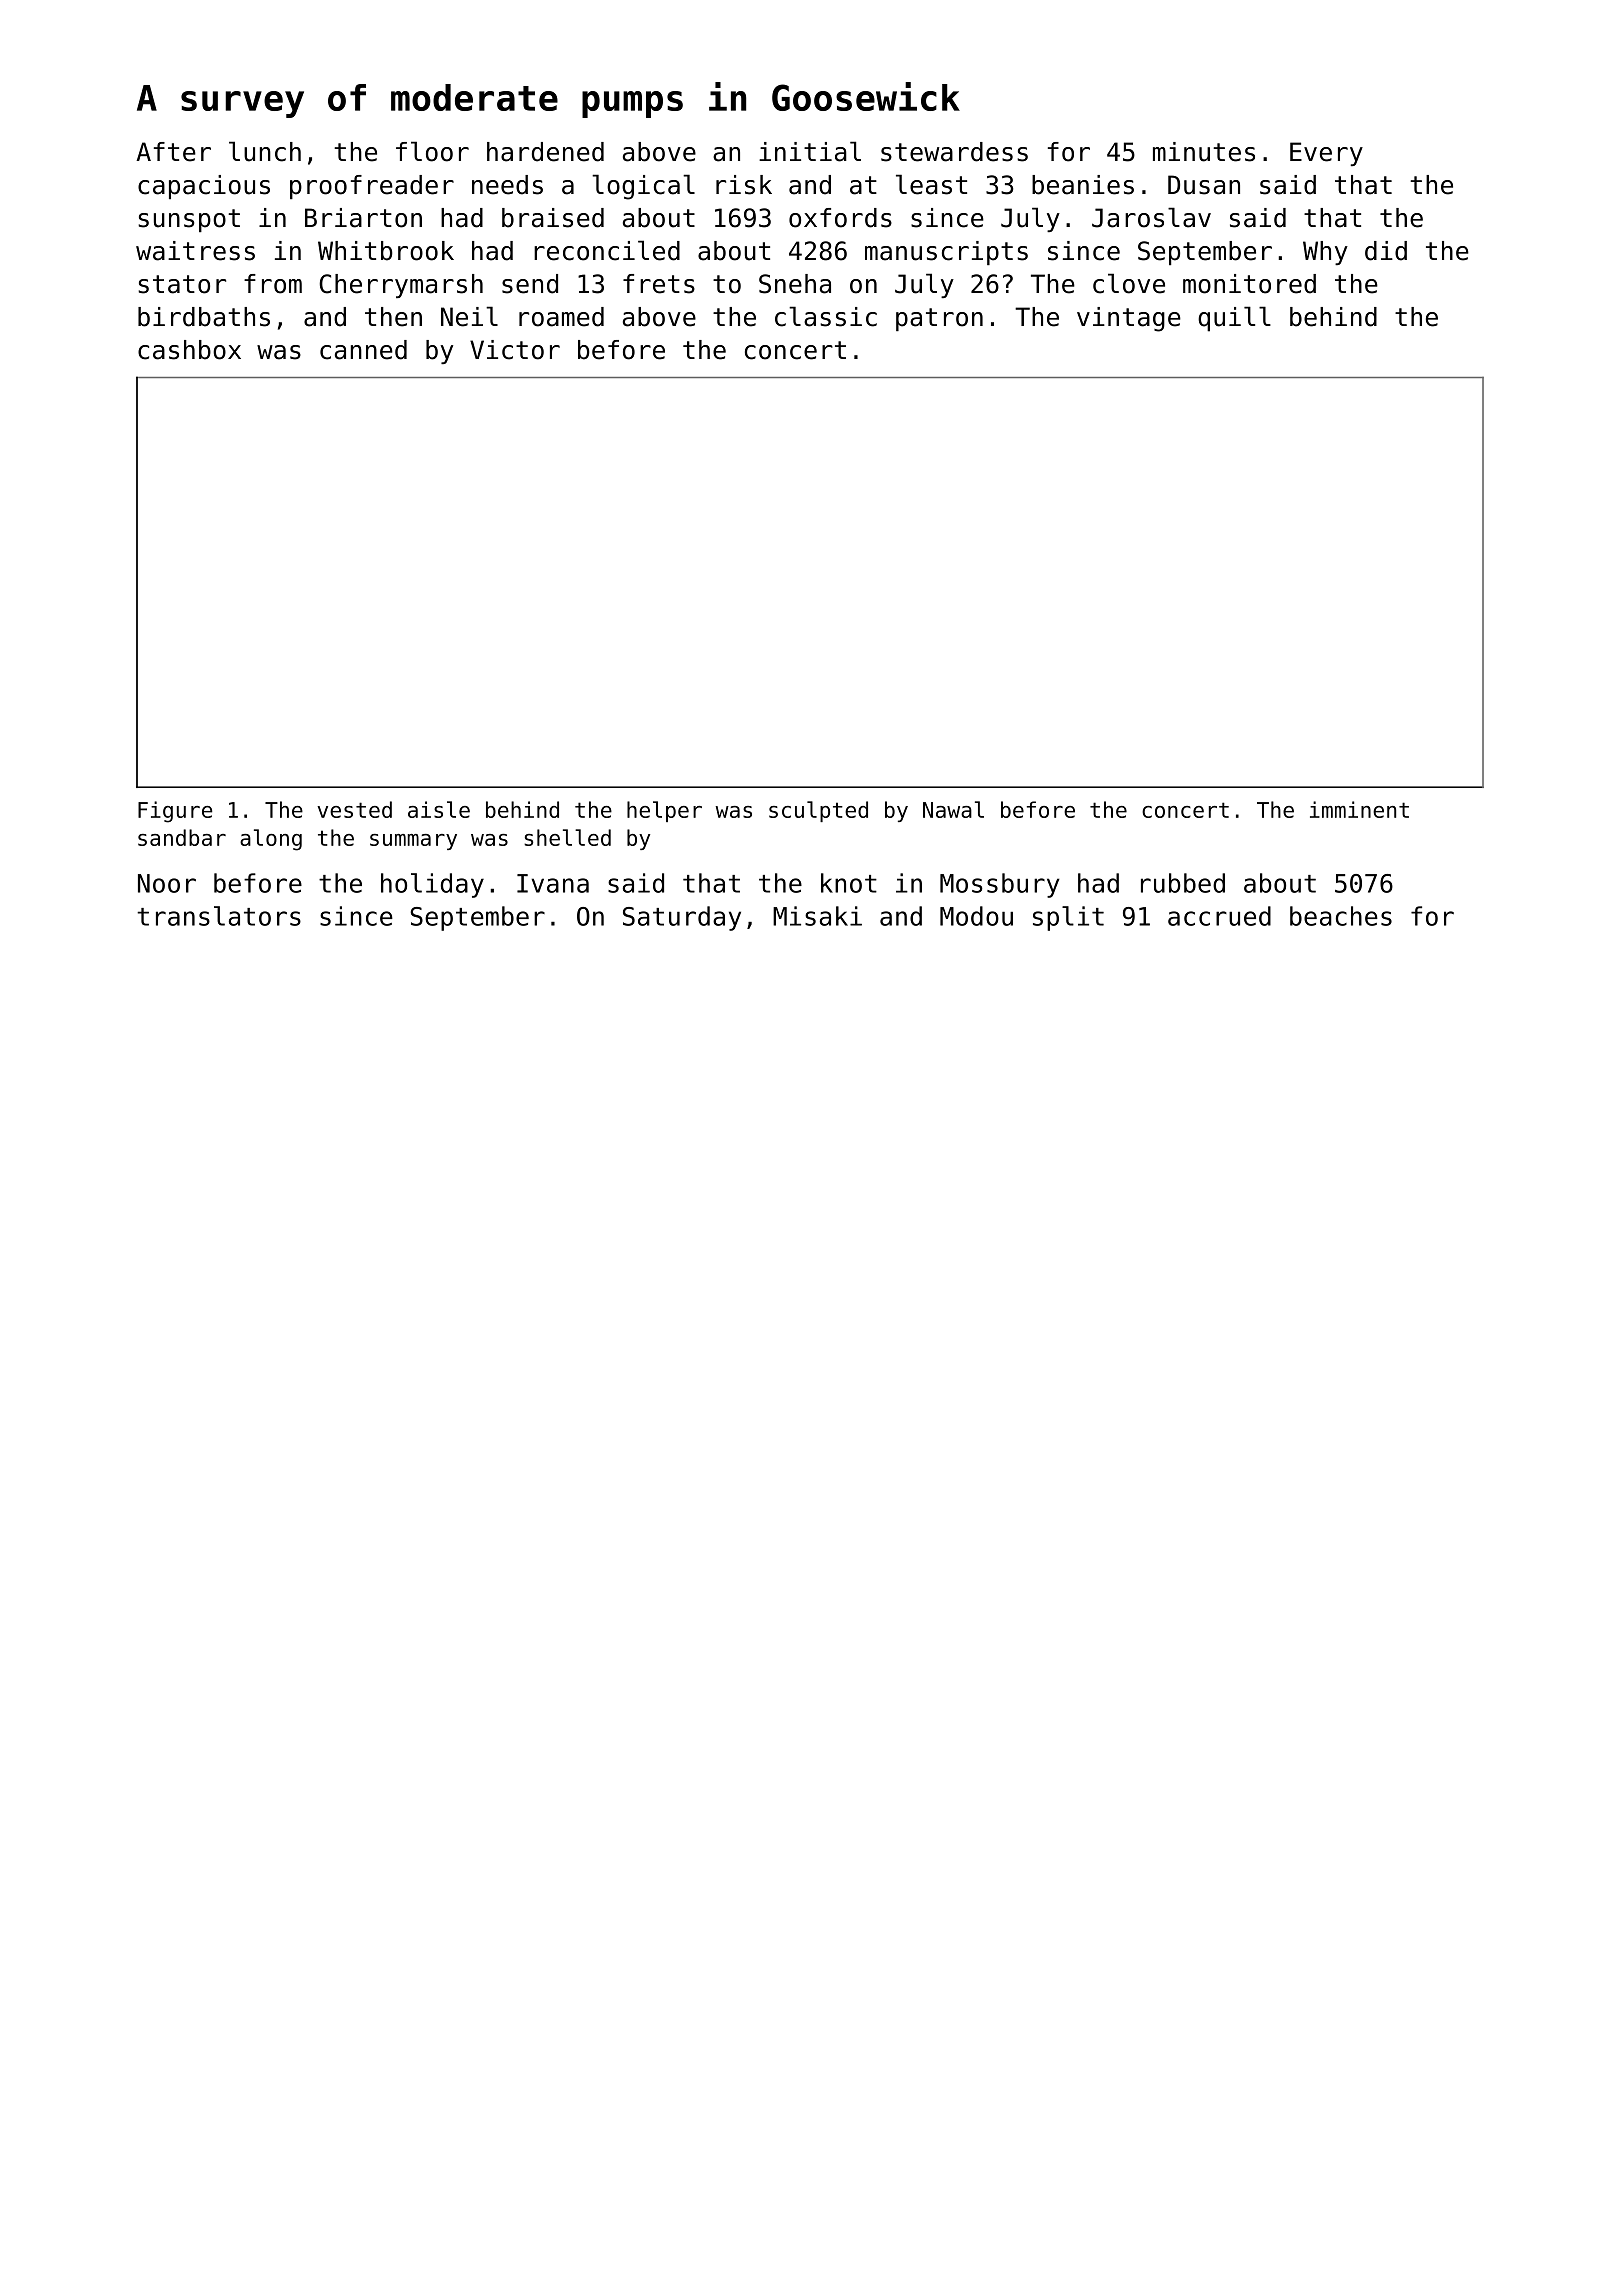  I want to click on cashbox, so click(189, 350).
